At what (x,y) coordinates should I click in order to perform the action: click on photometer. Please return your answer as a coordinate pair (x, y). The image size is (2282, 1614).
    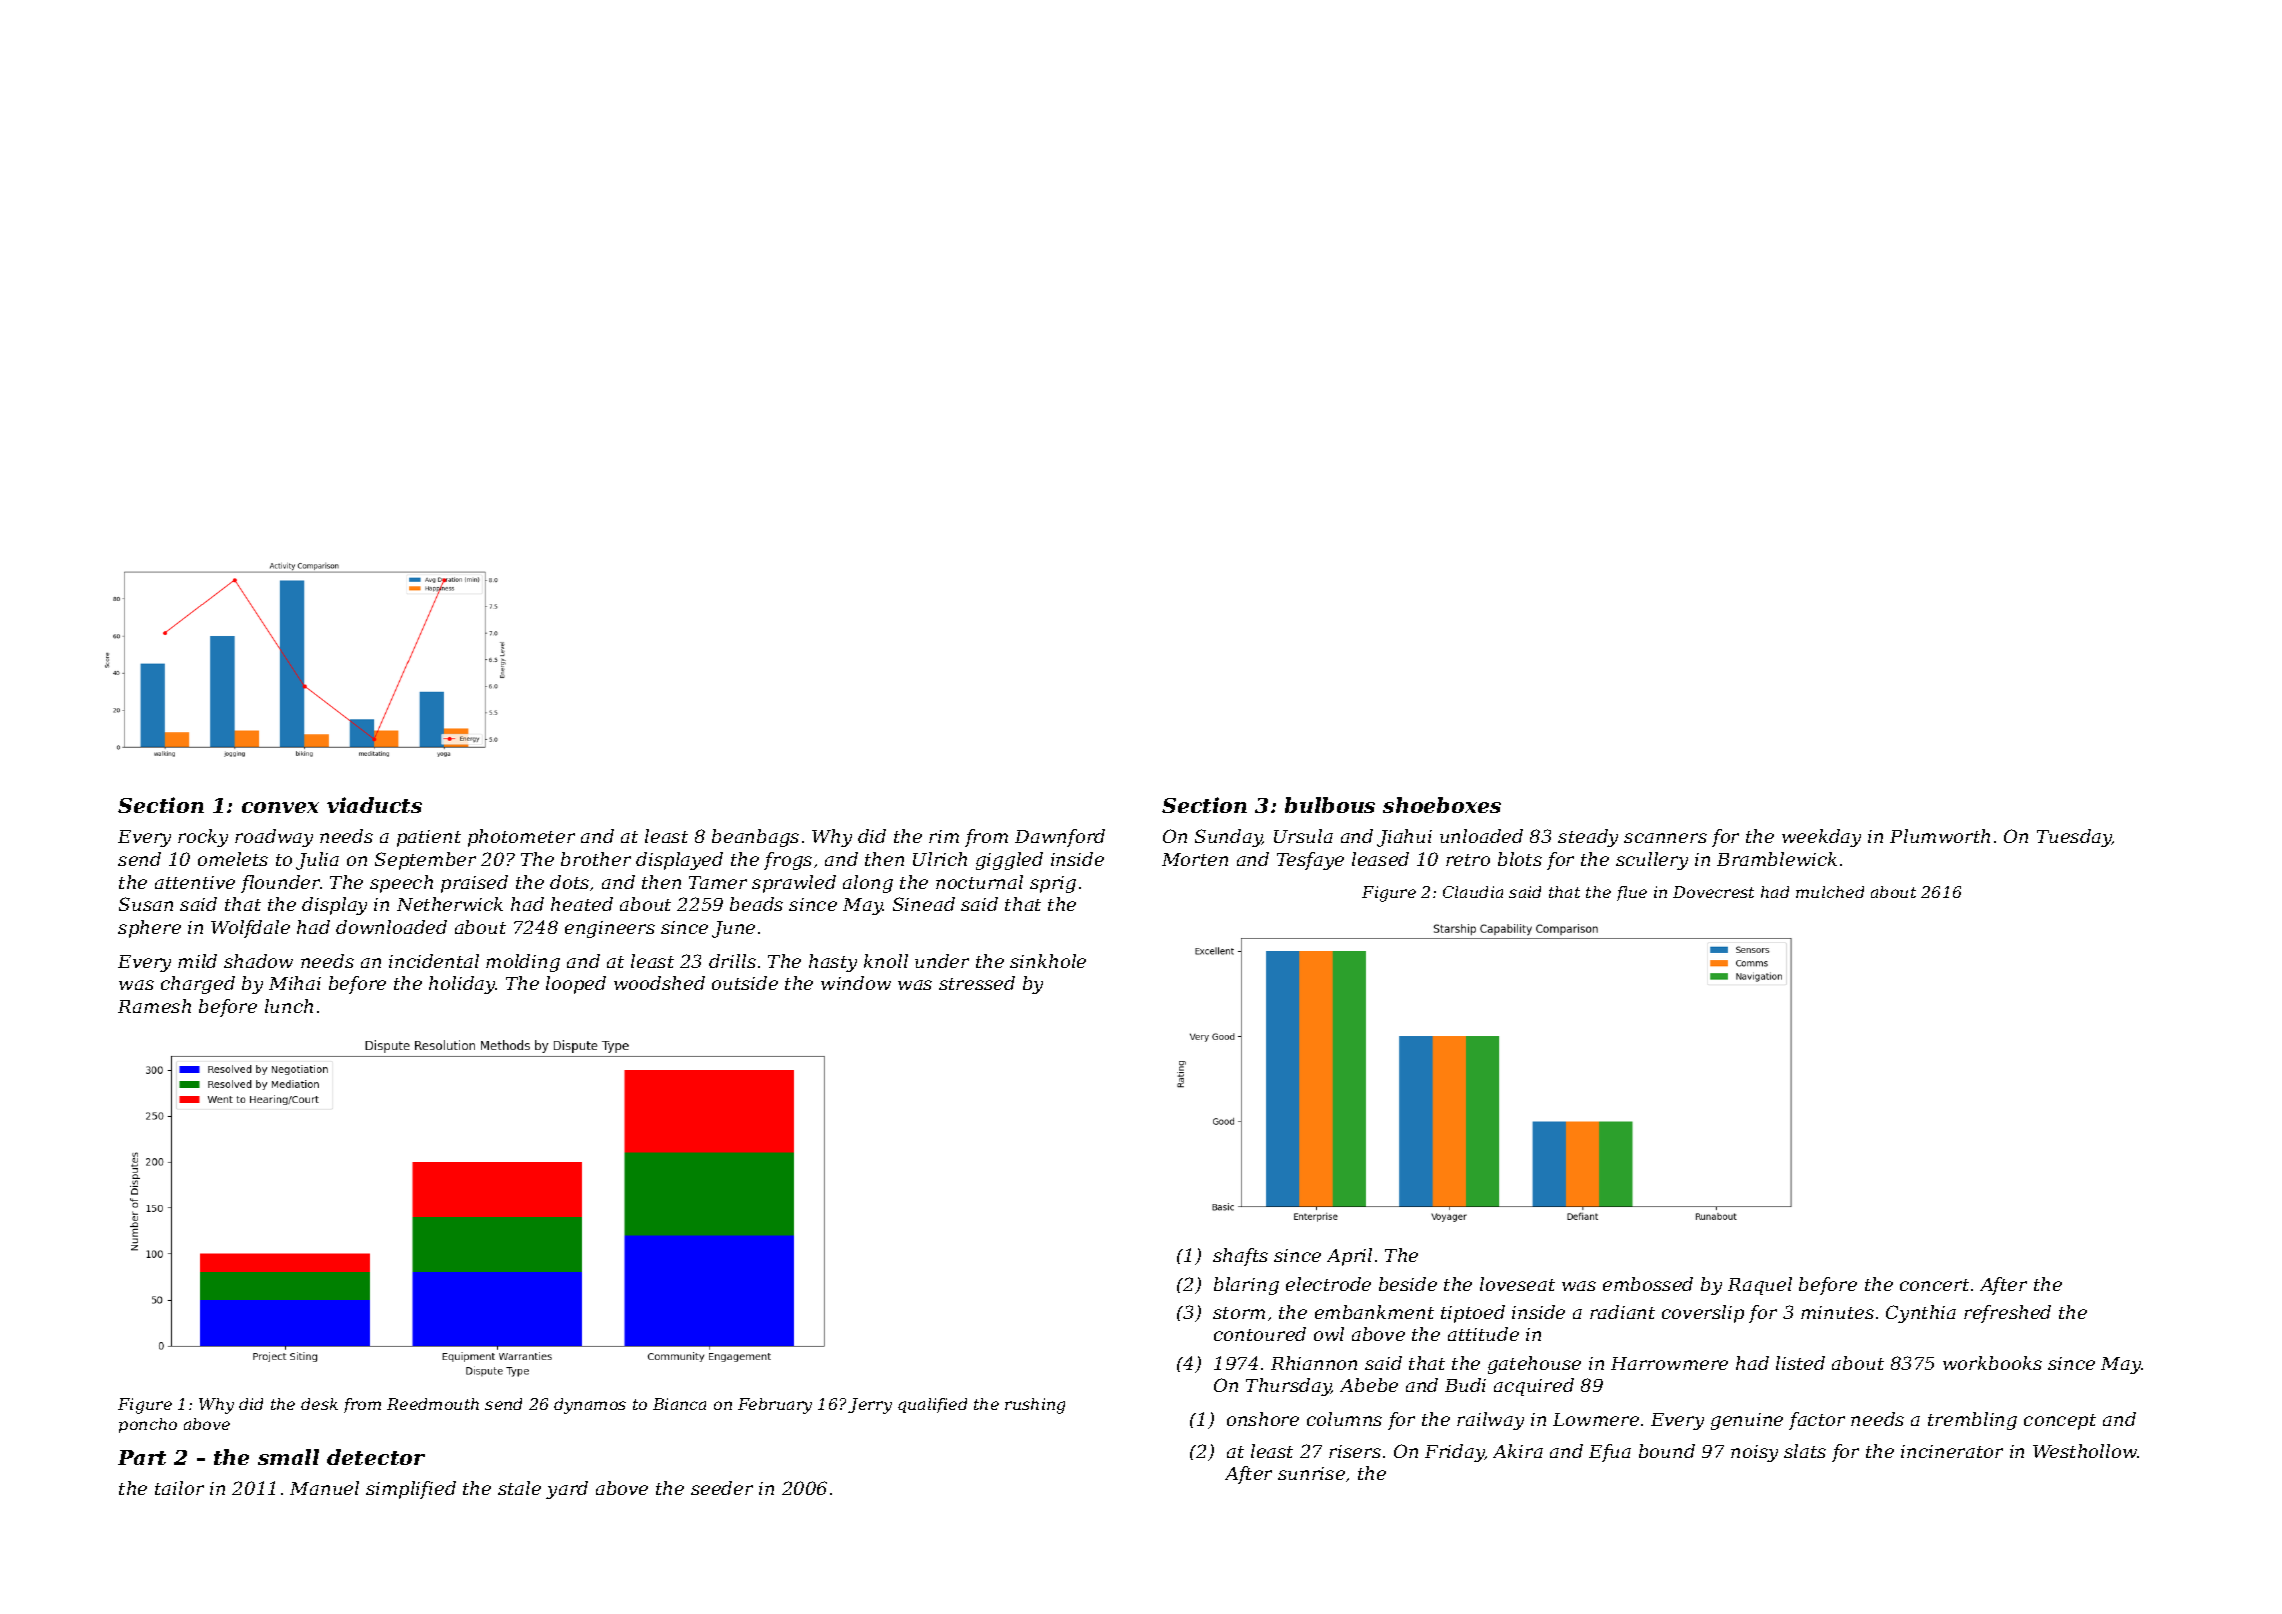
    Looking at the image, I should click on (521, 838).
